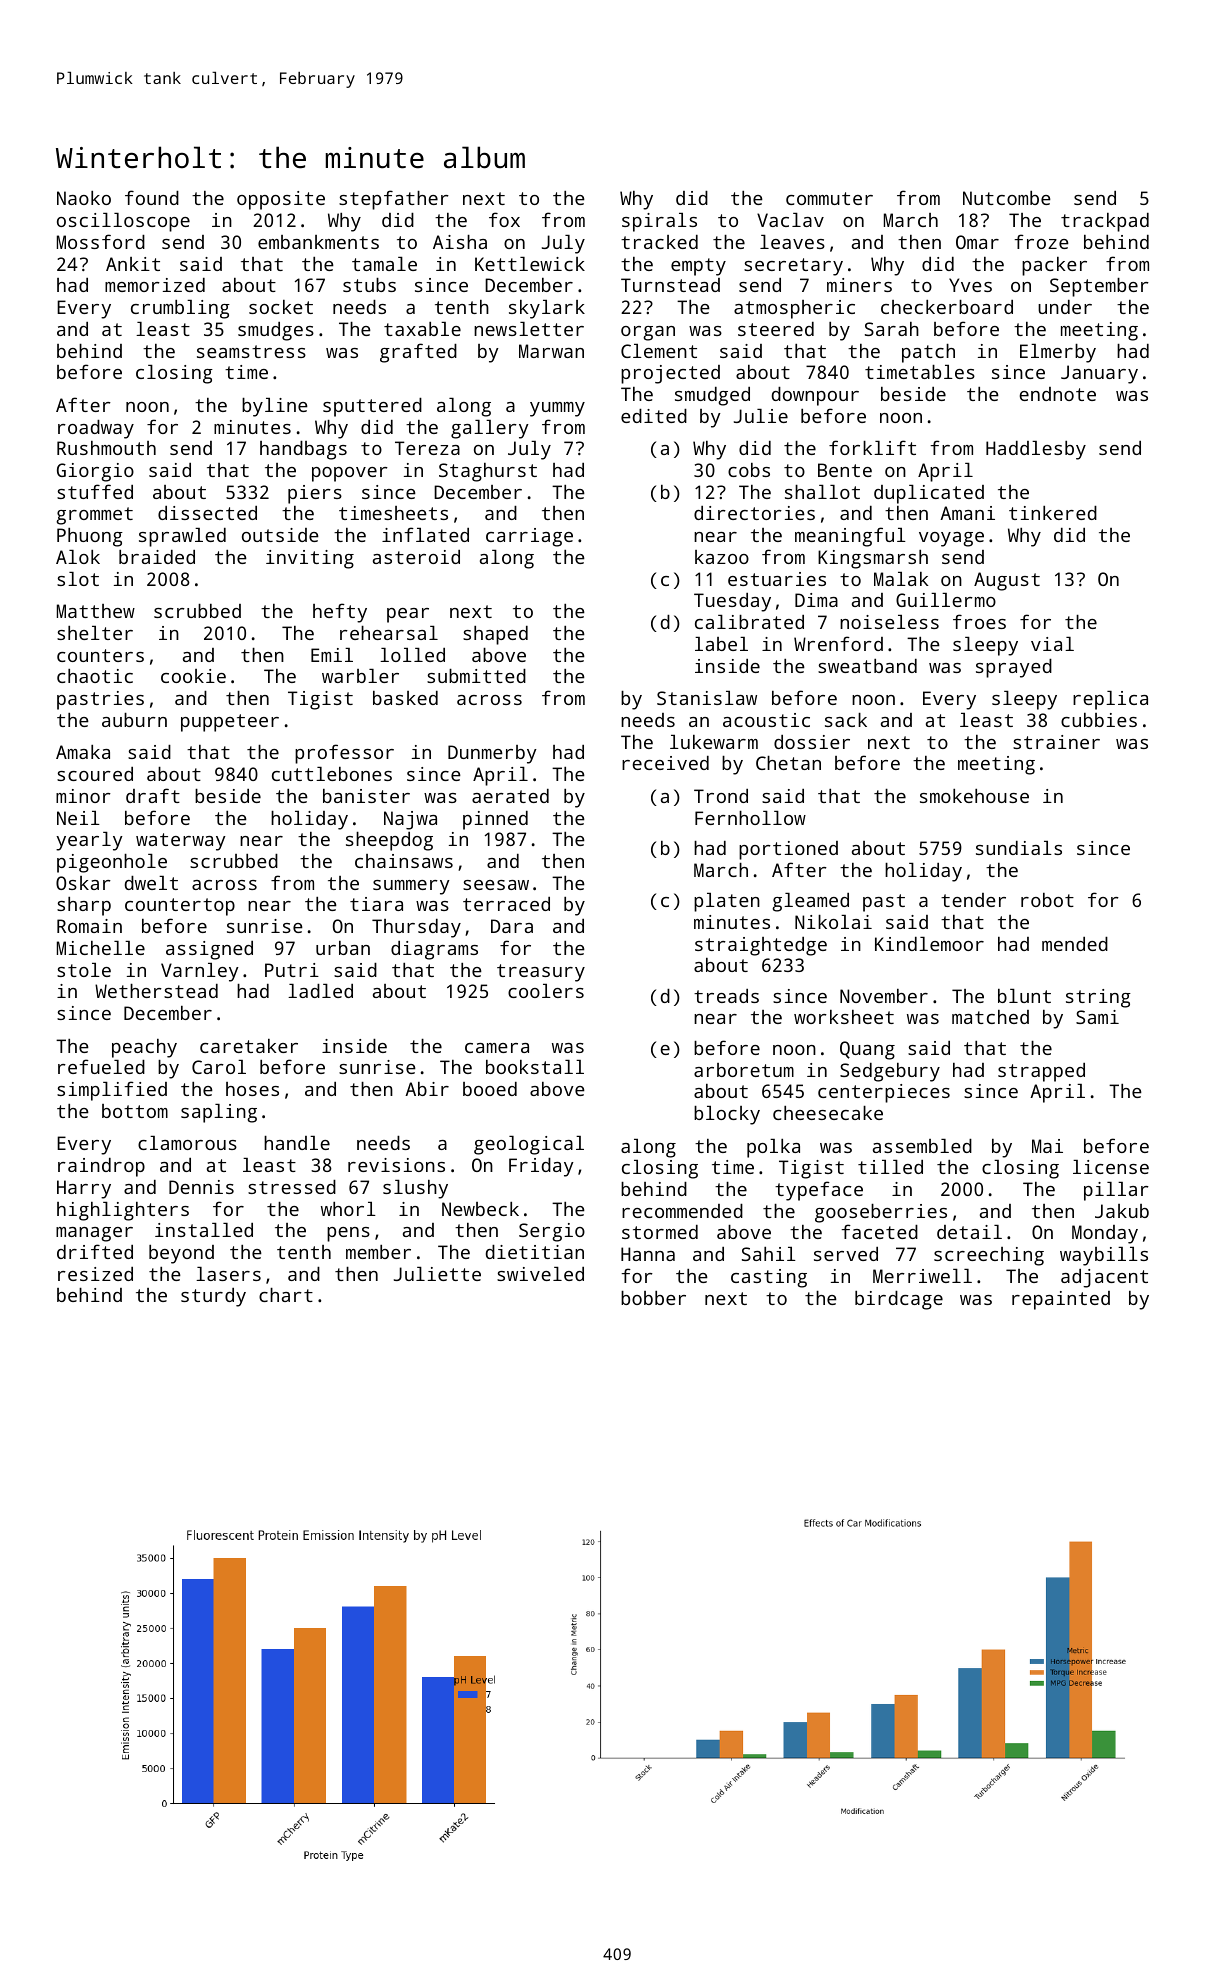  I want to click on sapling, so click(219, 1113).
